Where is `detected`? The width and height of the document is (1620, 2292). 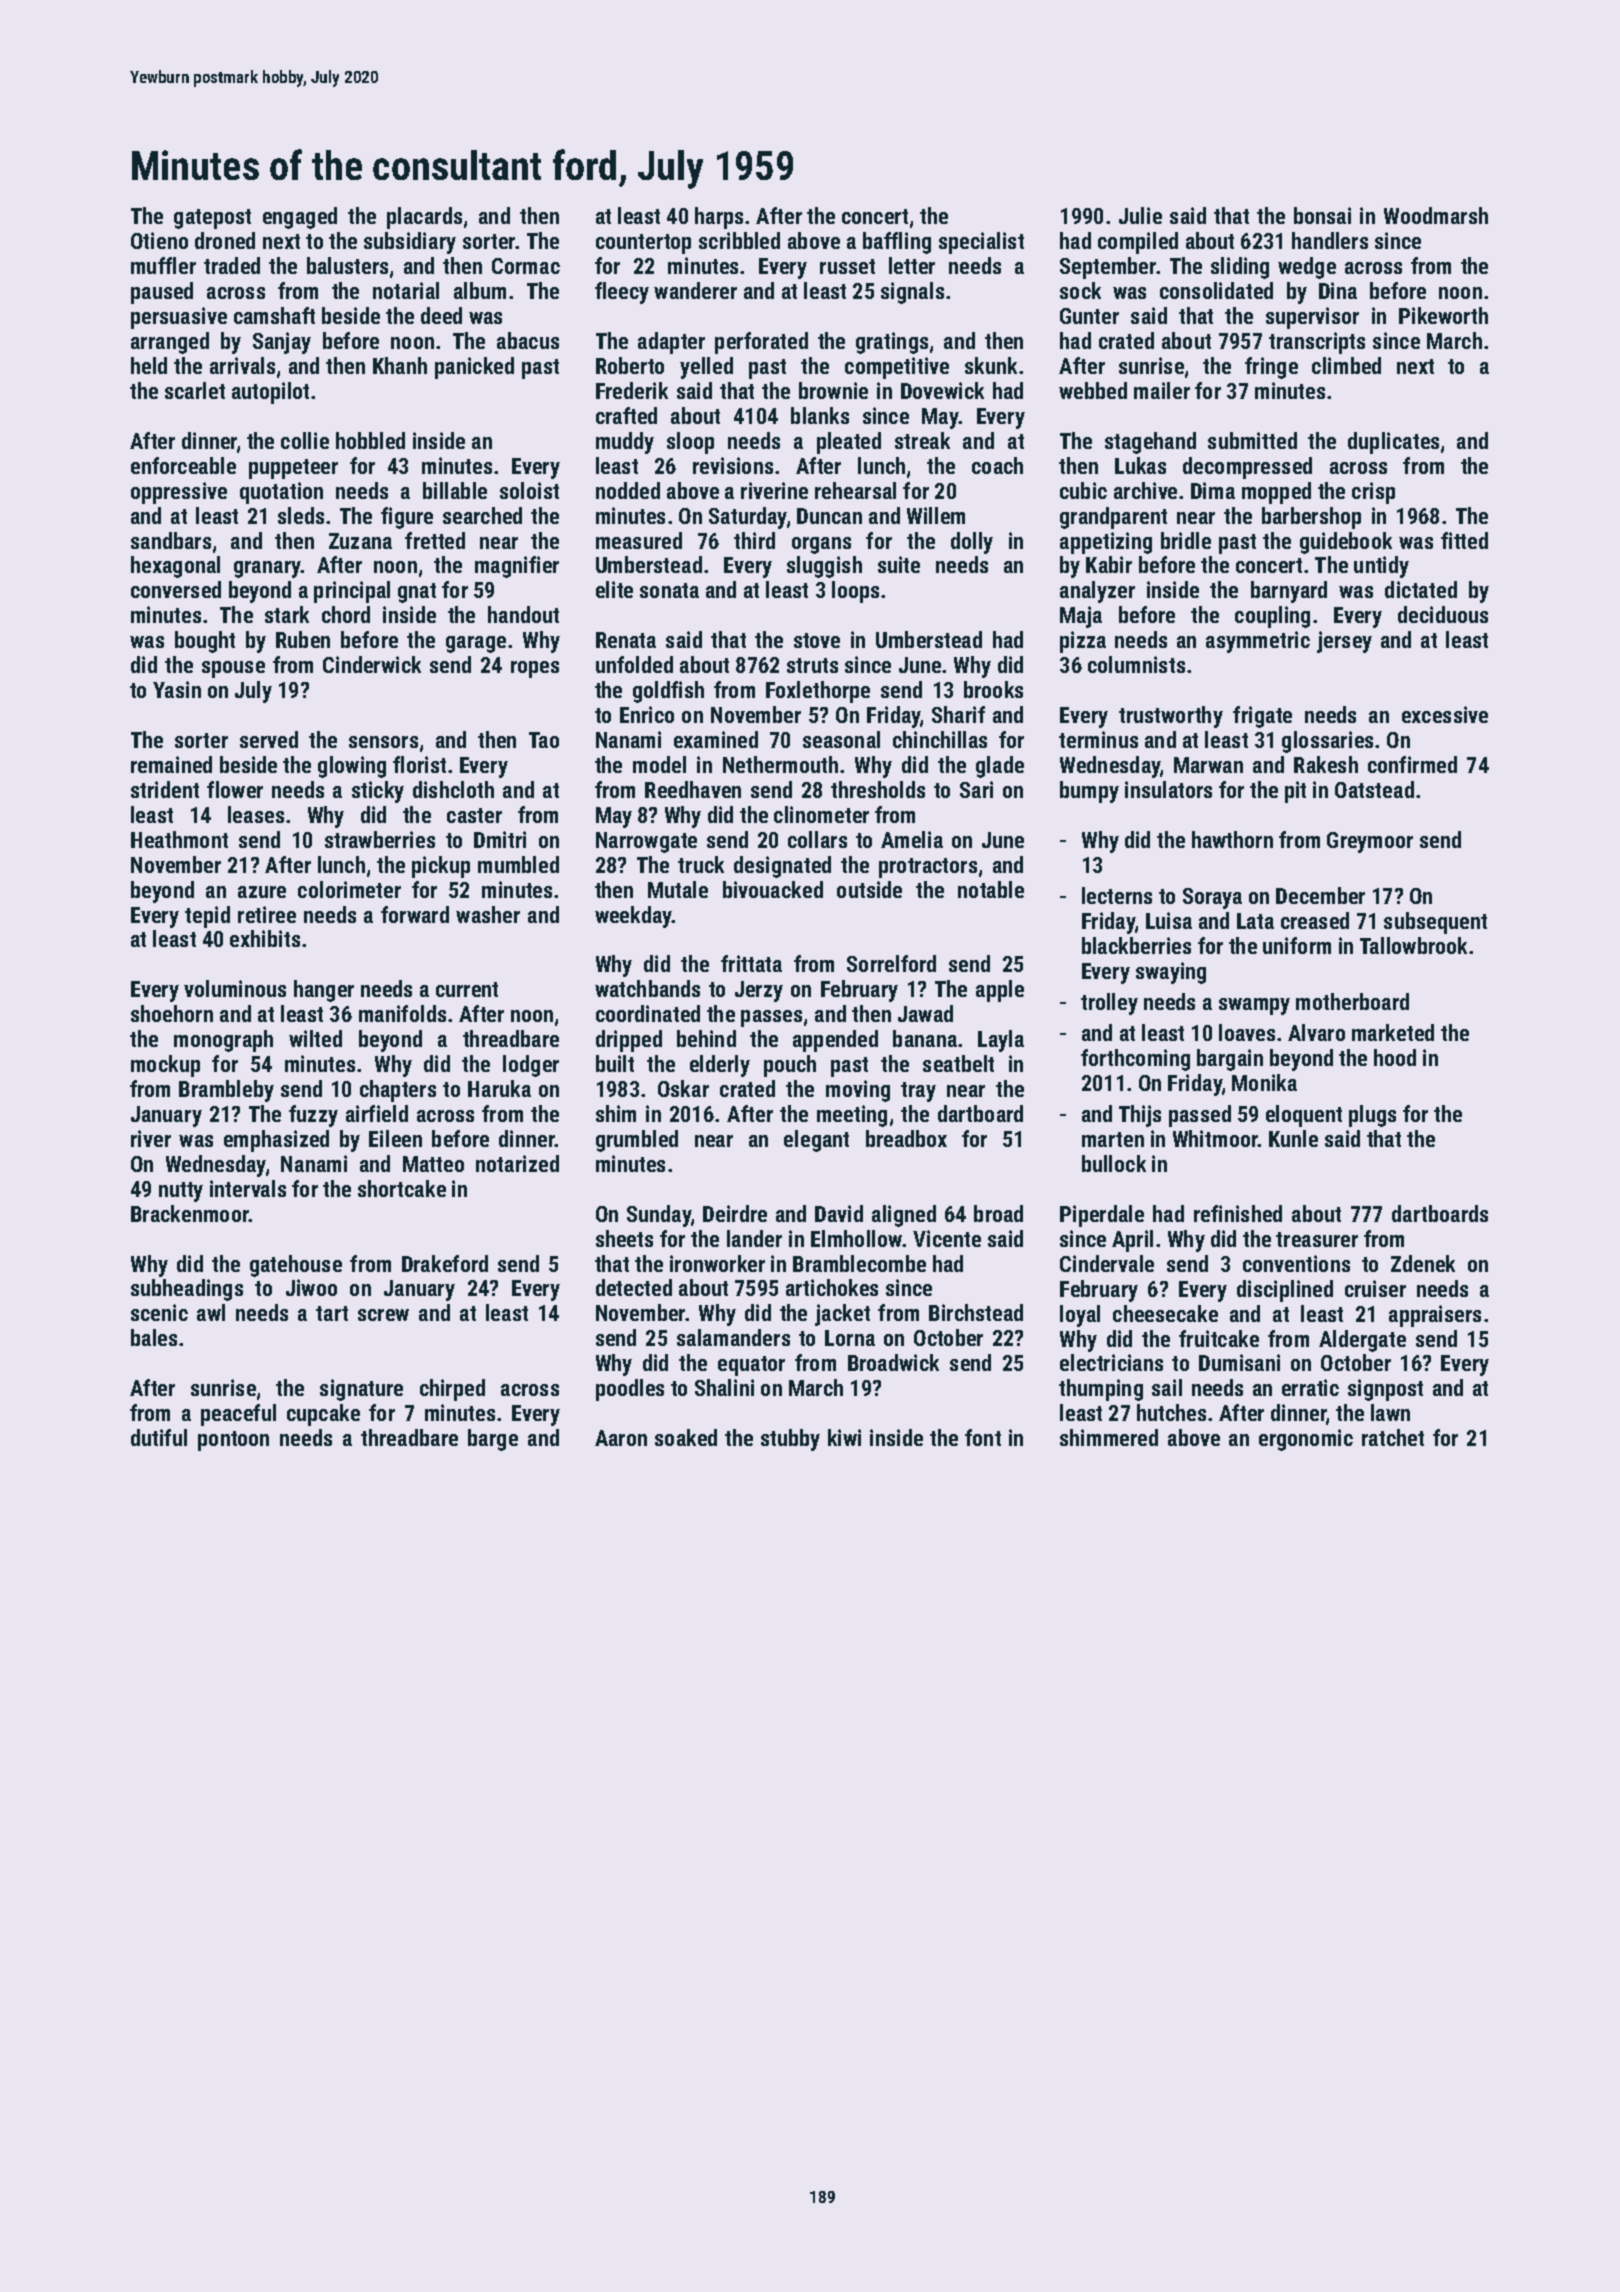 detected is located at coordinates (634, 1287).
